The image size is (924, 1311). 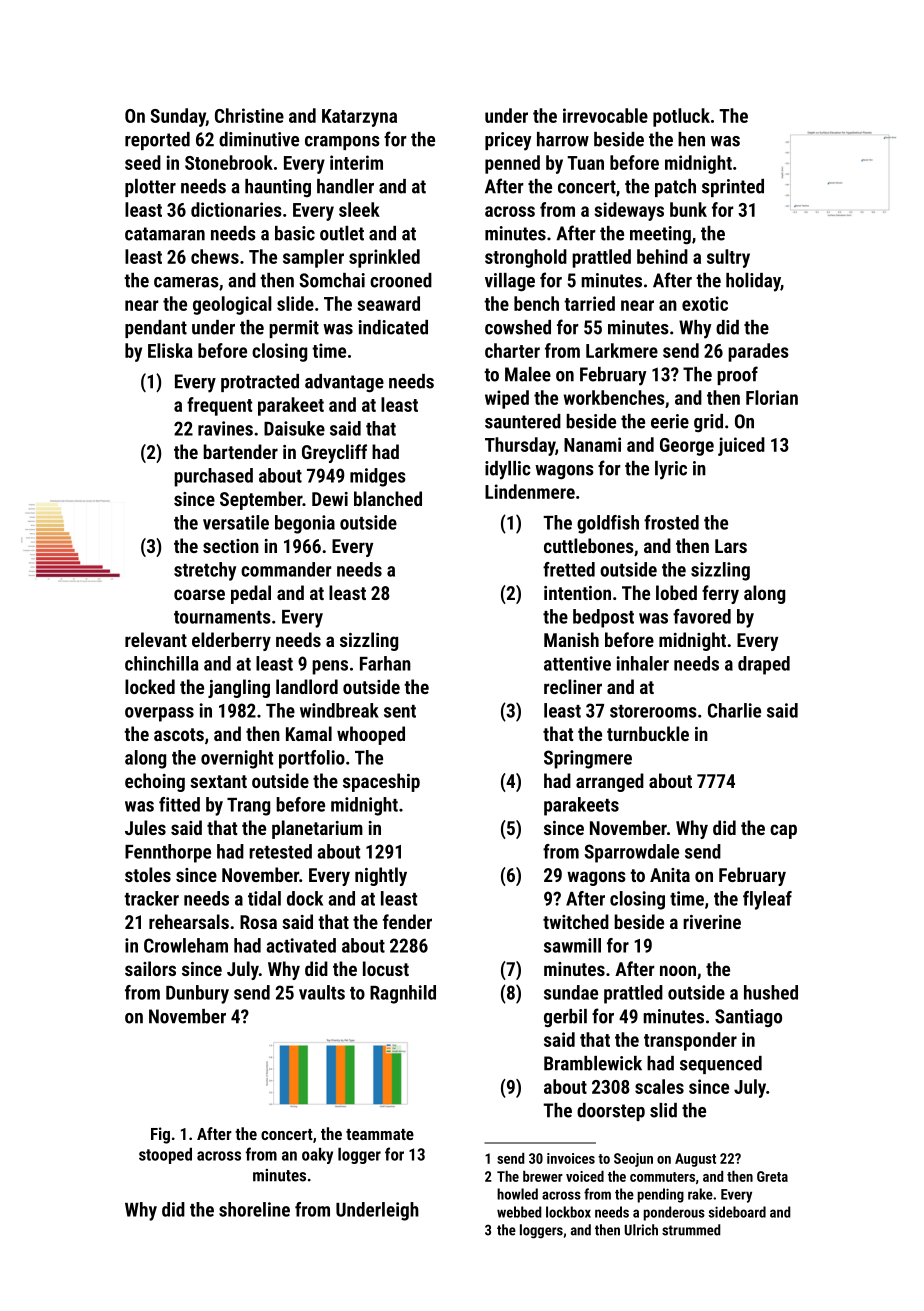 What do you see at coordinates (659, 1086) in the screenshot?
I see `scales` at bounding box center [659, 1086].
